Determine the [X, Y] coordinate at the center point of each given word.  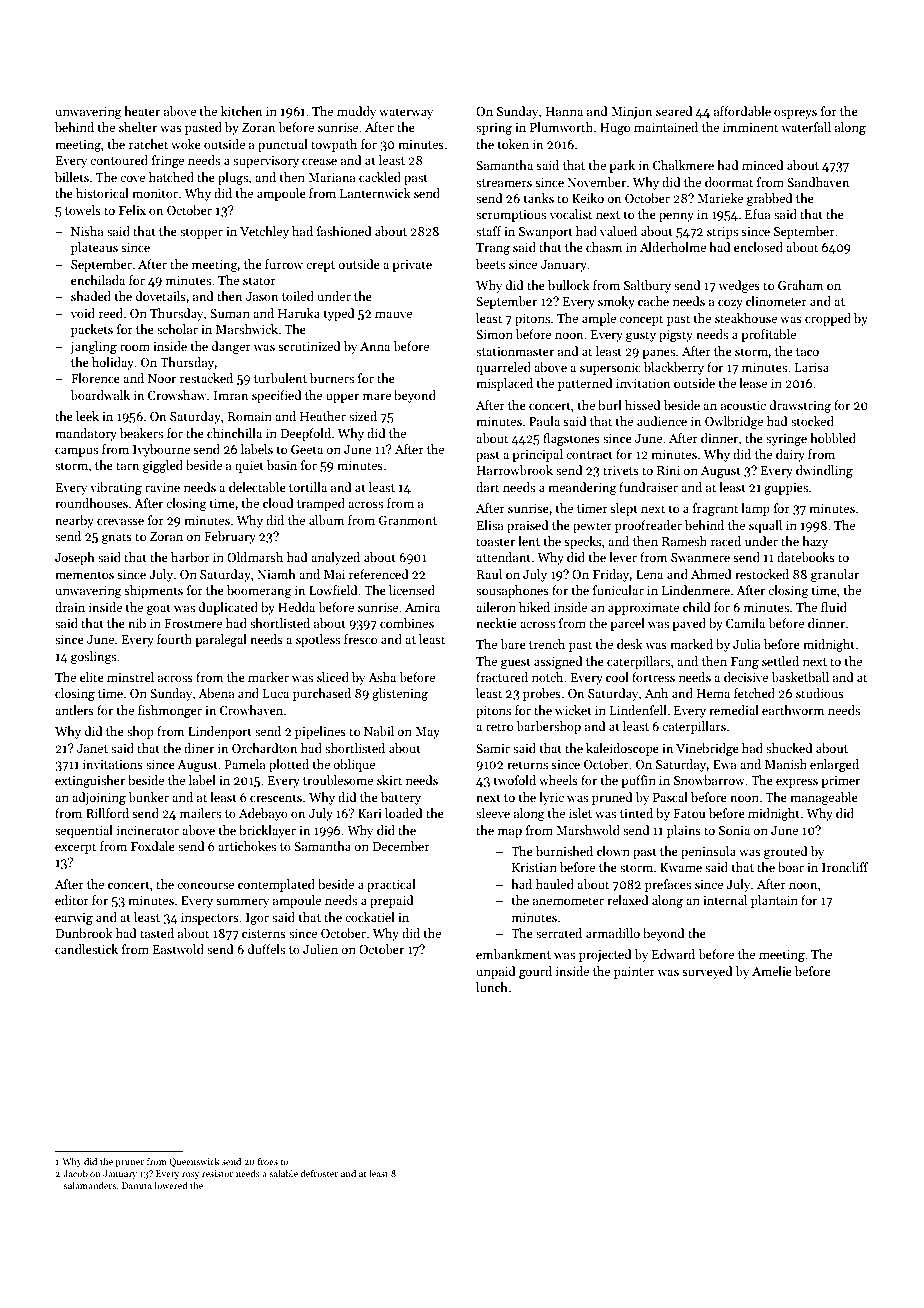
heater [142, 111]
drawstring [800, 406]
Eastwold [178, 949]
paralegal [221, 640]
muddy [356, 112]
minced [763, 165]
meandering [582, 488]
